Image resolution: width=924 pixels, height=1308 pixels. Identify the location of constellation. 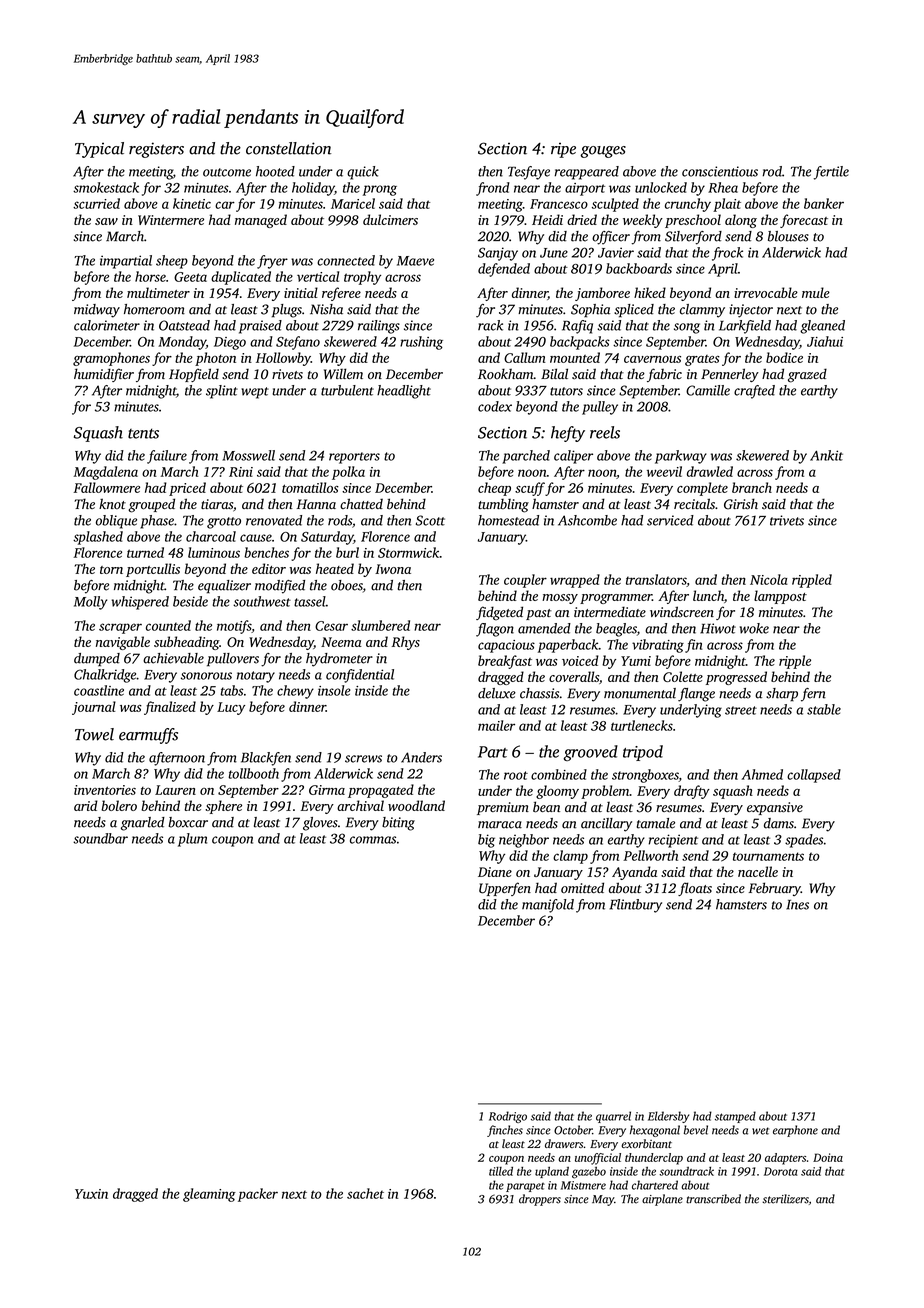
(288, 148).
